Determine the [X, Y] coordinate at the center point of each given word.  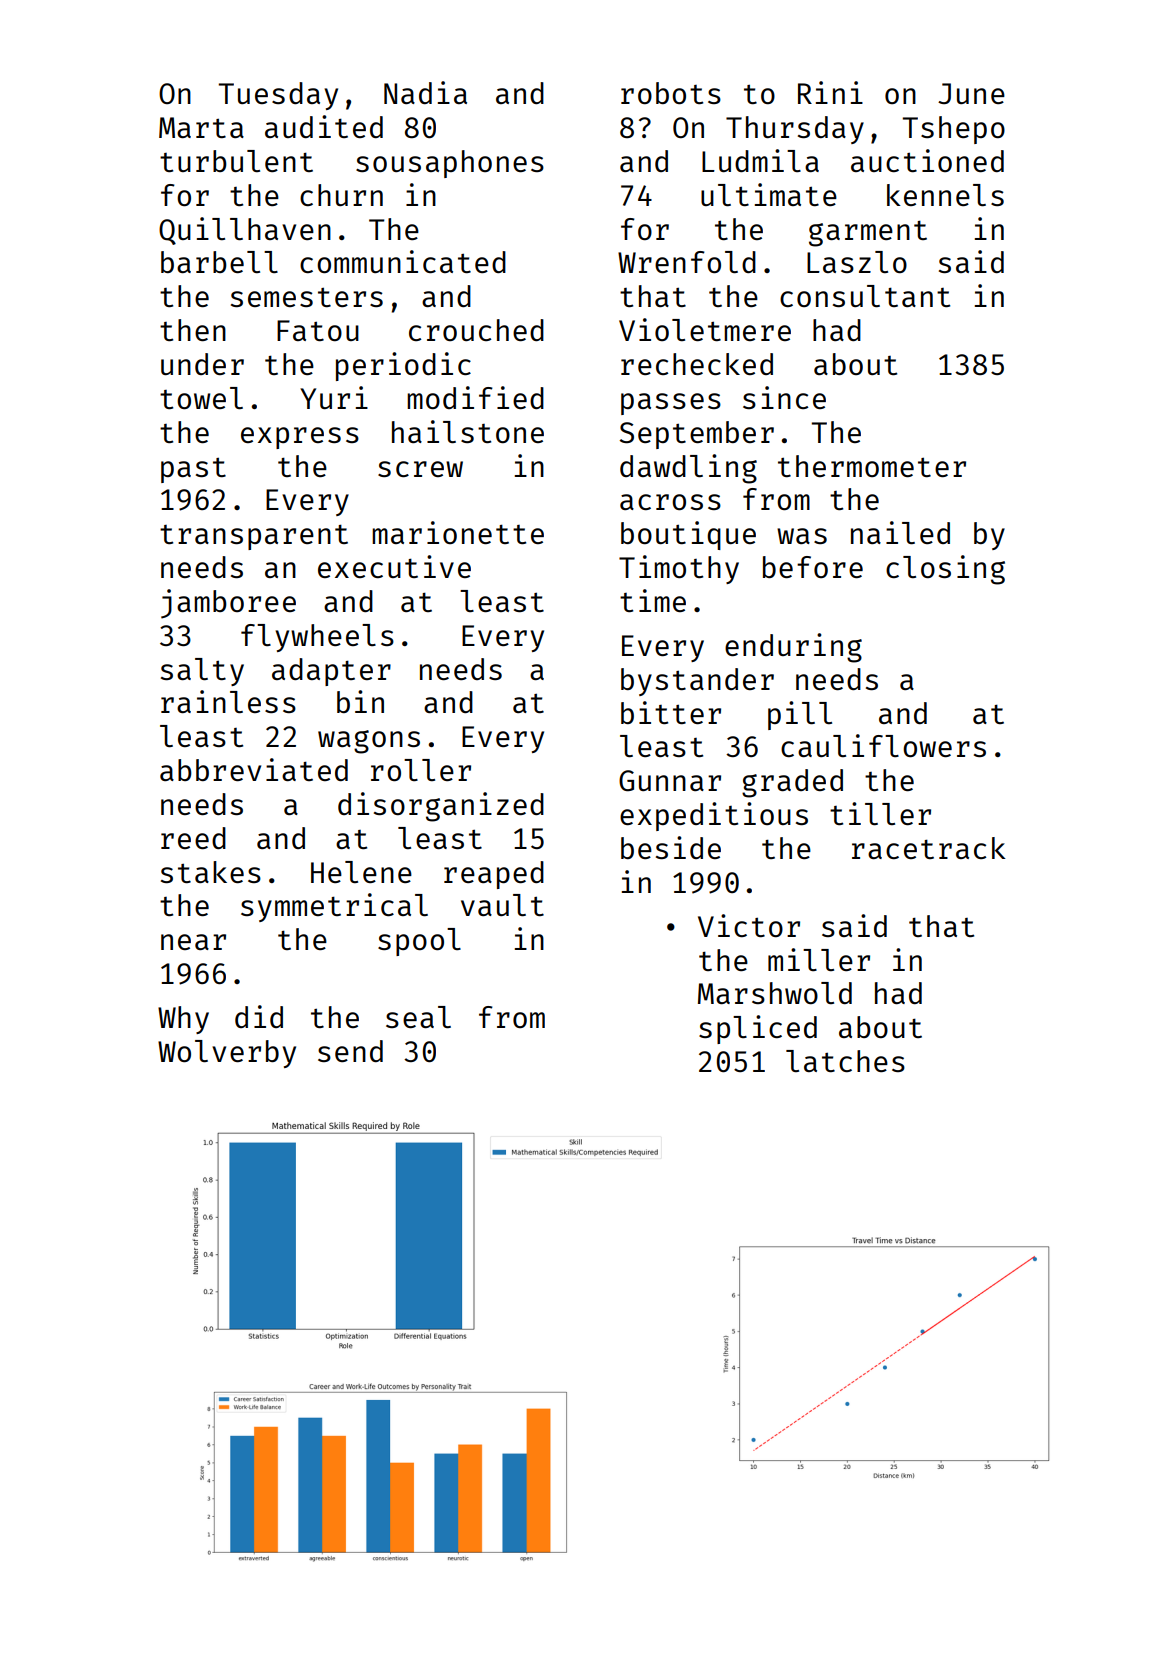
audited [324, 126]
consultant [865, 296]
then [193, 330]
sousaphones [450, 164]
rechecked [697, 364]
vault [502, 905]
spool [419, 942]
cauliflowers [883, 746]
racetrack [929, 848]
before [813, 567]
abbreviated [254, 769]
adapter [331, 672]
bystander [697, 682]
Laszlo [857, 262]
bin [360, 701]
